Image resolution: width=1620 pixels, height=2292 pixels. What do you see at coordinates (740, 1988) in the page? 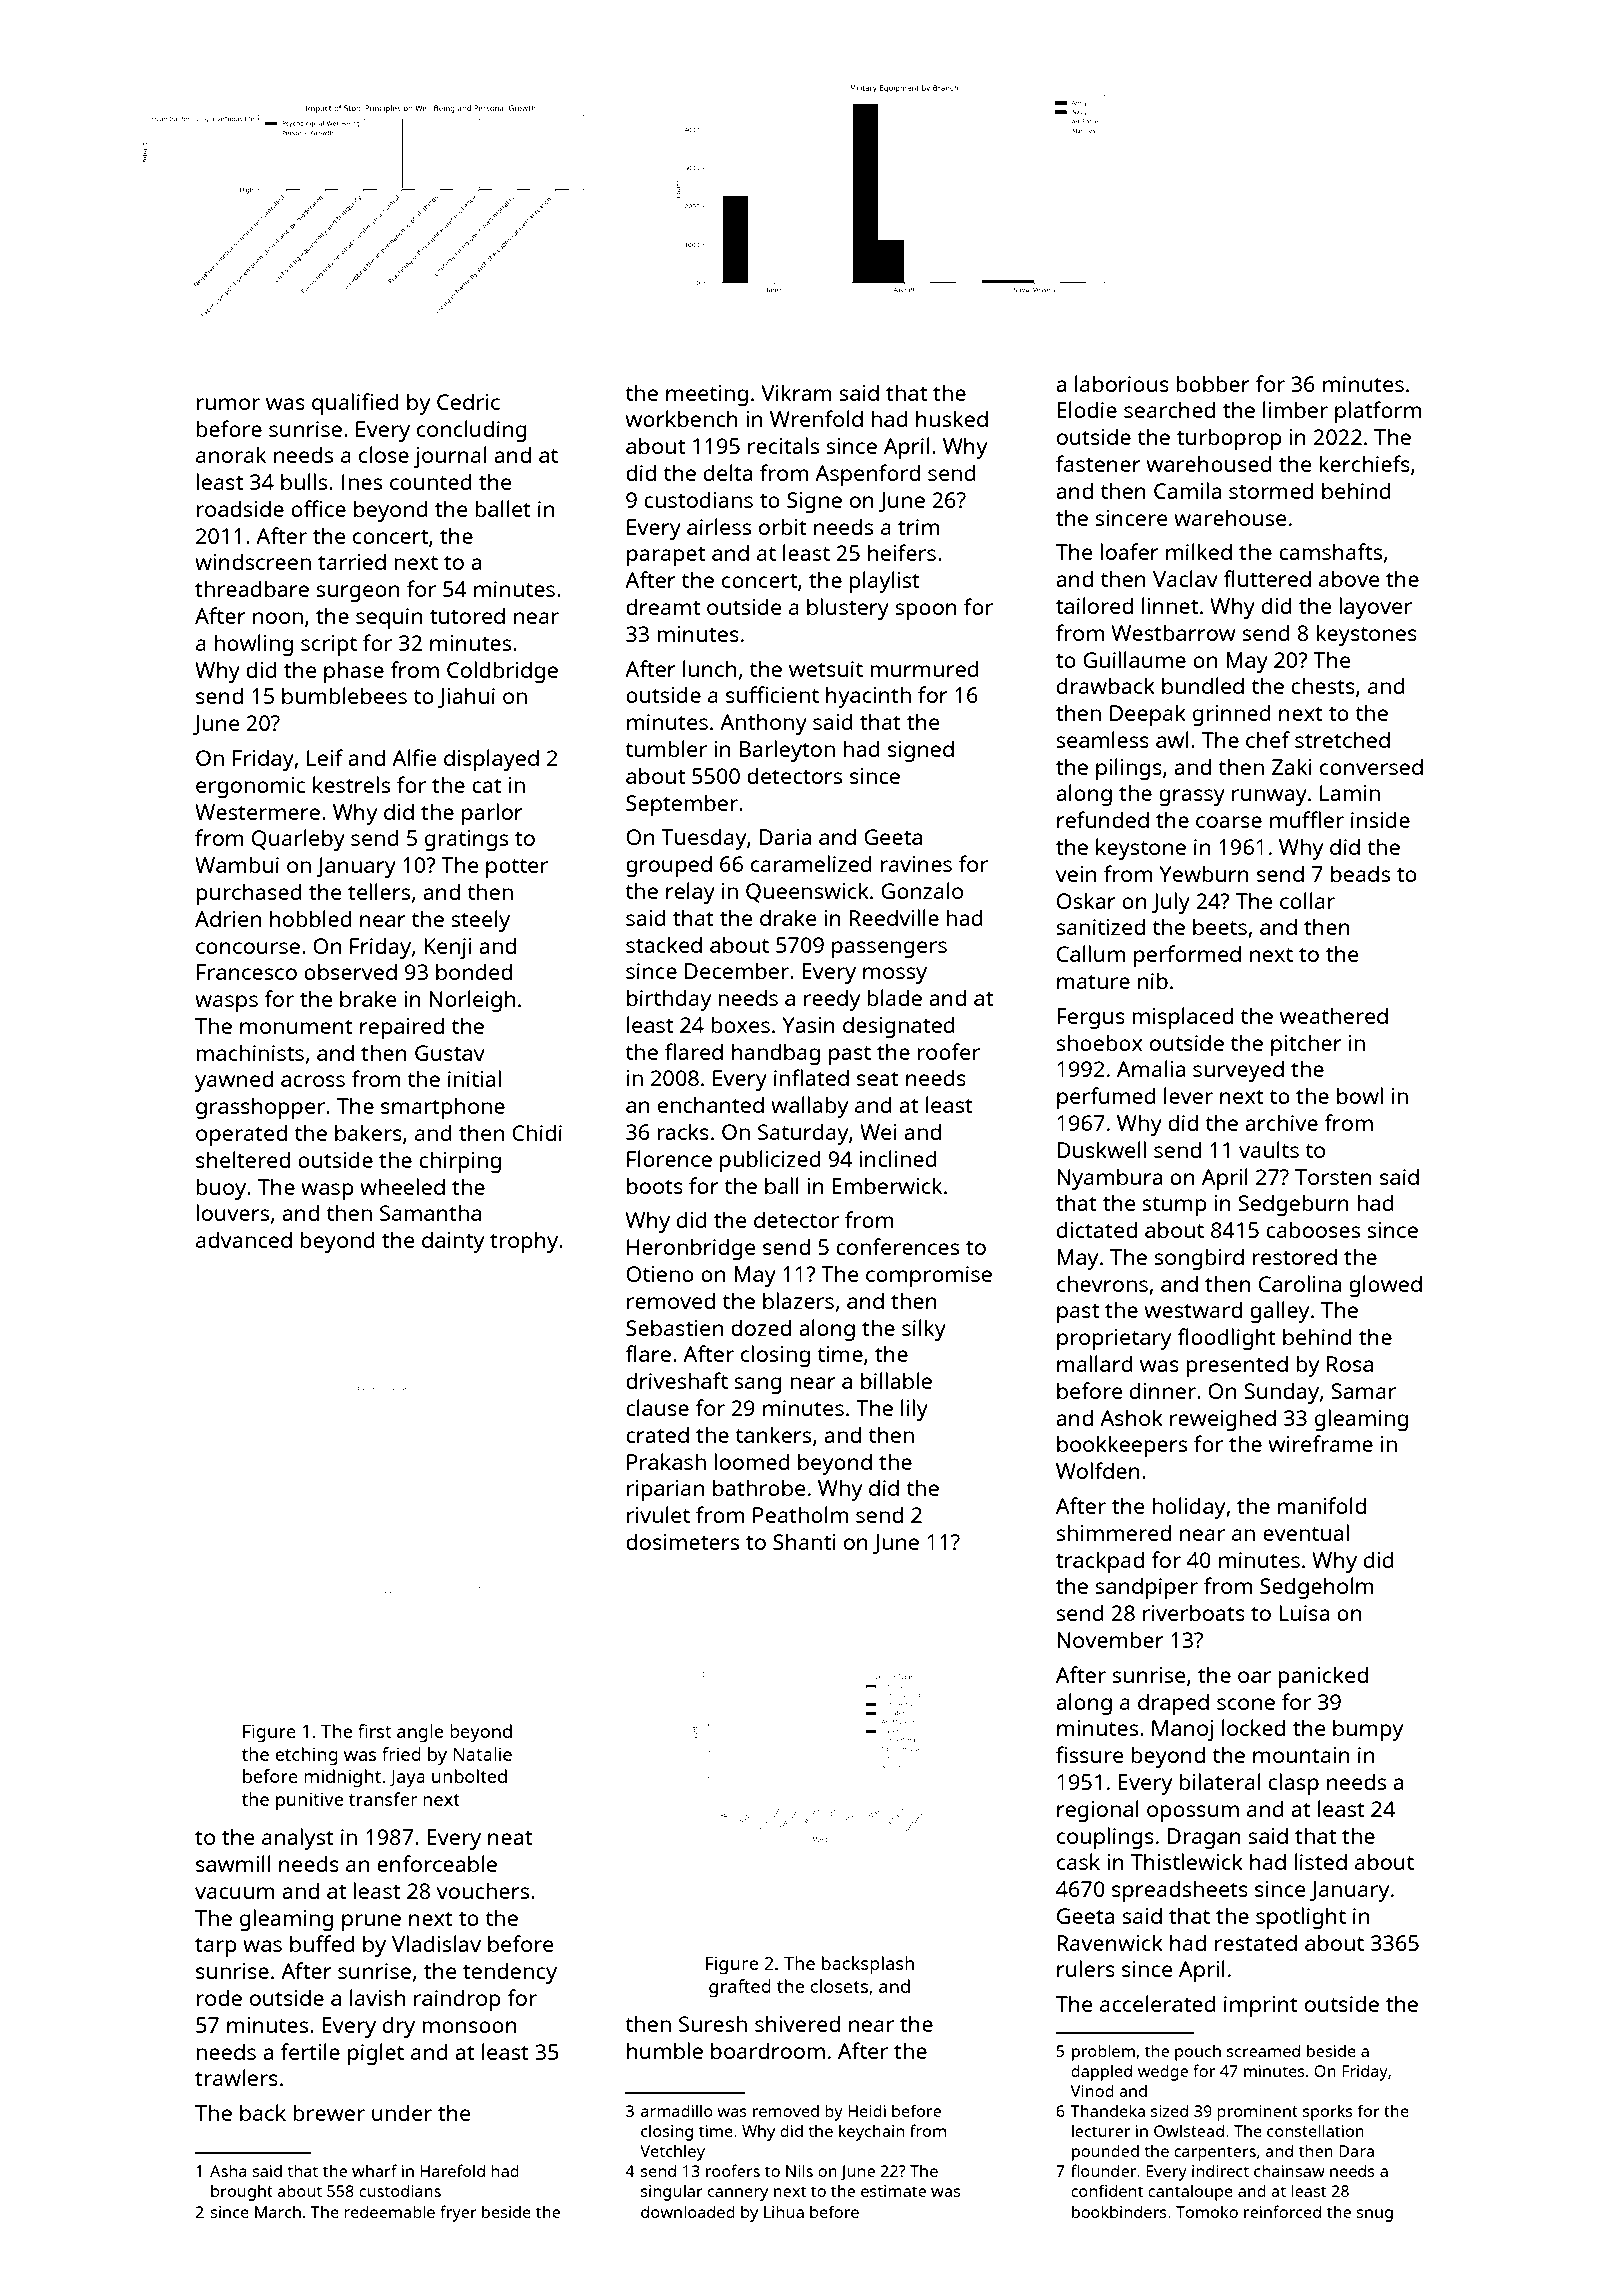
I see `grafted` at bounding box center [740, 1988].
